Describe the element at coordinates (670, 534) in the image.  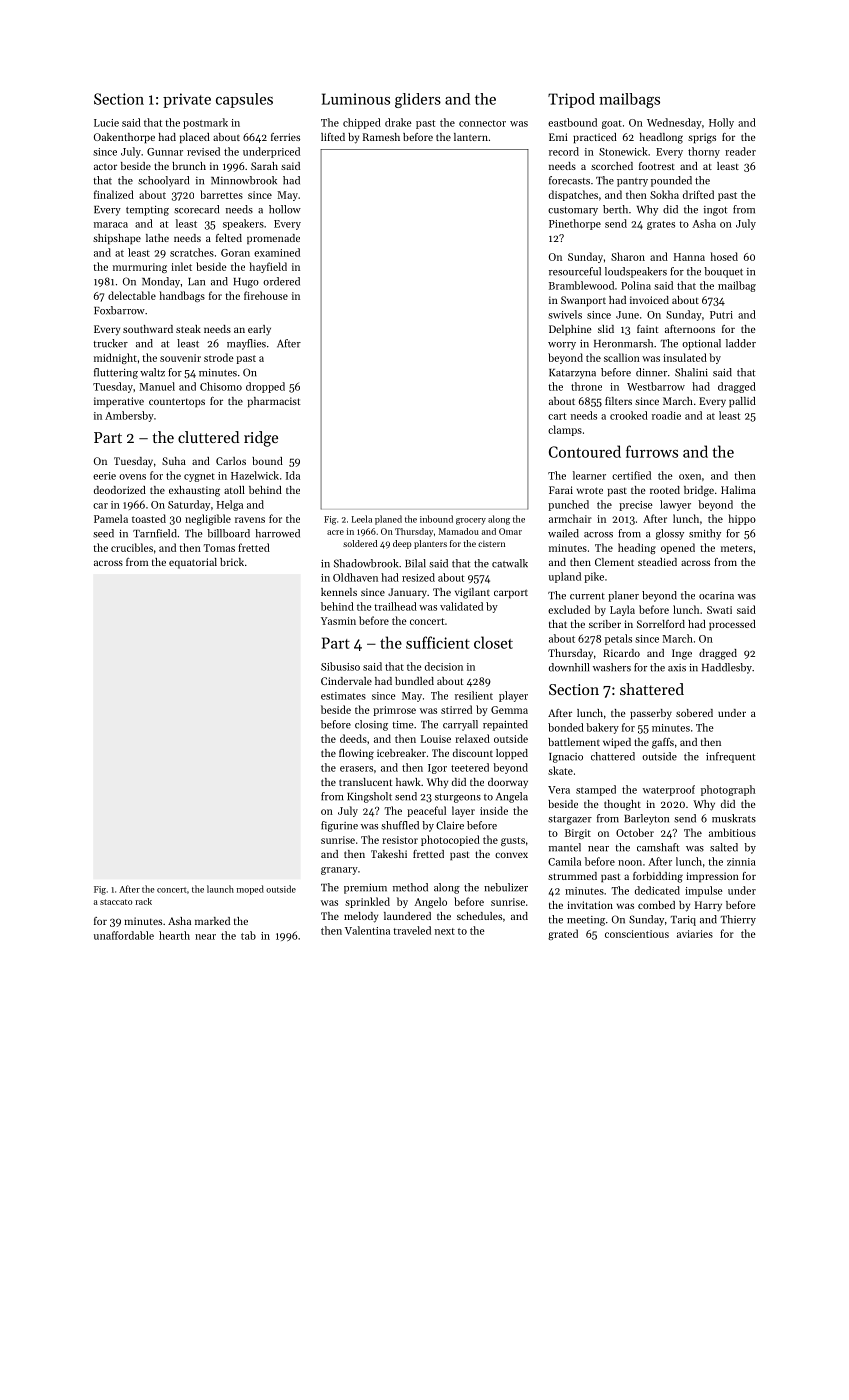
I see `glossy` at that location.
